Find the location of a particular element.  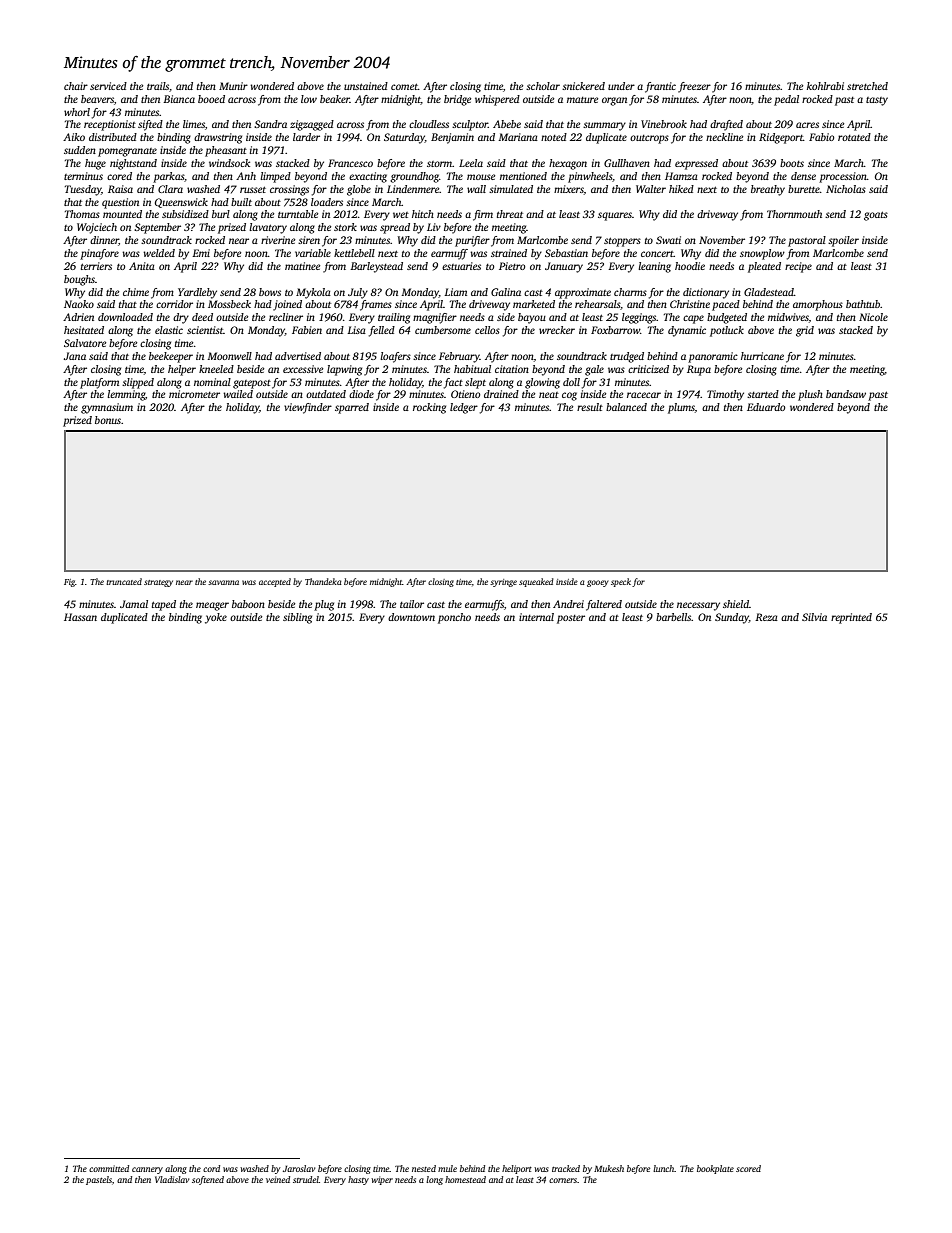

bookplate is located at coordinates (715, 1169).
